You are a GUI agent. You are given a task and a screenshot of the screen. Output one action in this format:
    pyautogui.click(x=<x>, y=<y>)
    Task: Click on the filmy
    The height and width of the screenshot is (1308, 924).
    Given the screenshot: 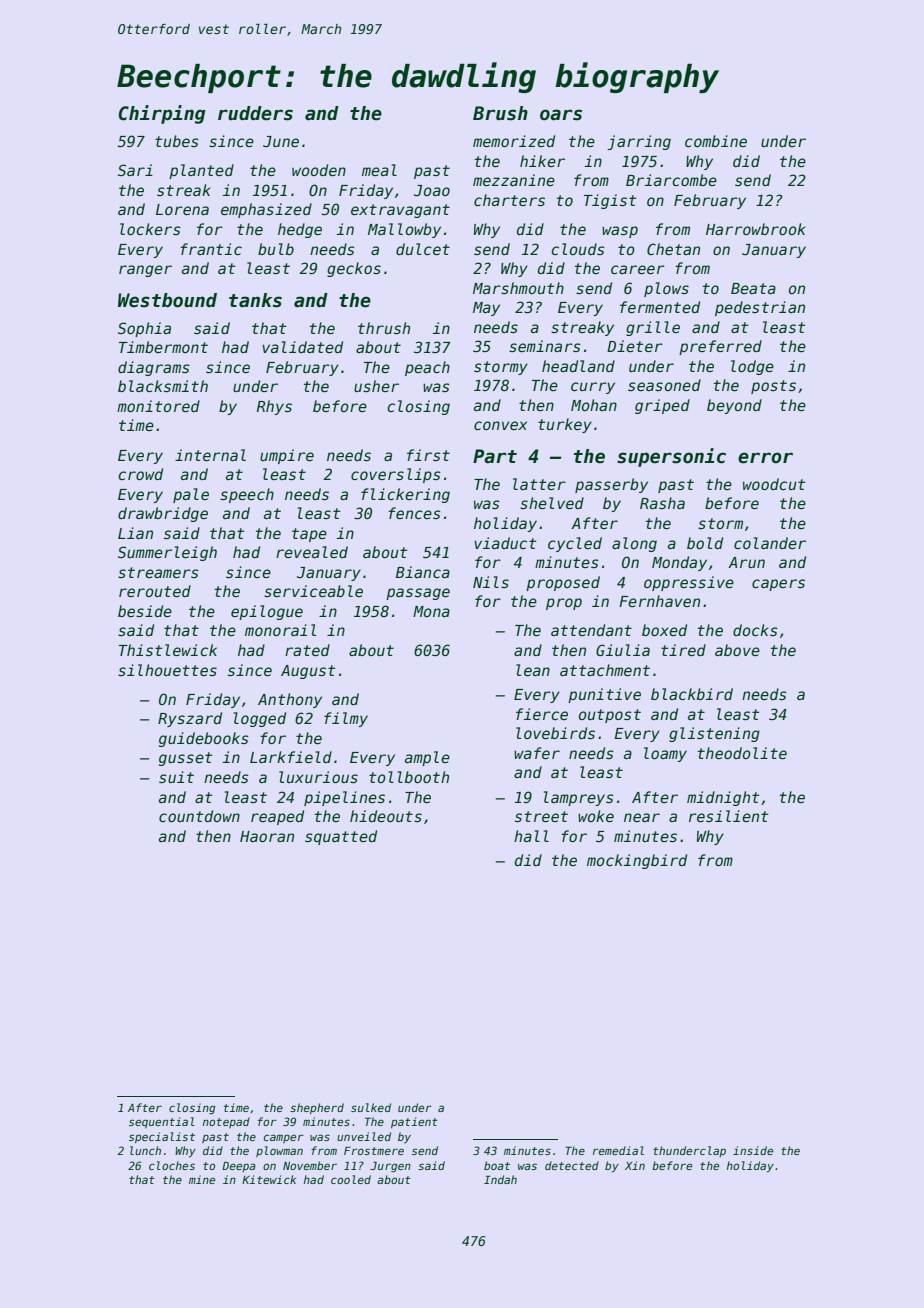 What is the action you would take?
    pyautogui.click(x=346, y=719)
